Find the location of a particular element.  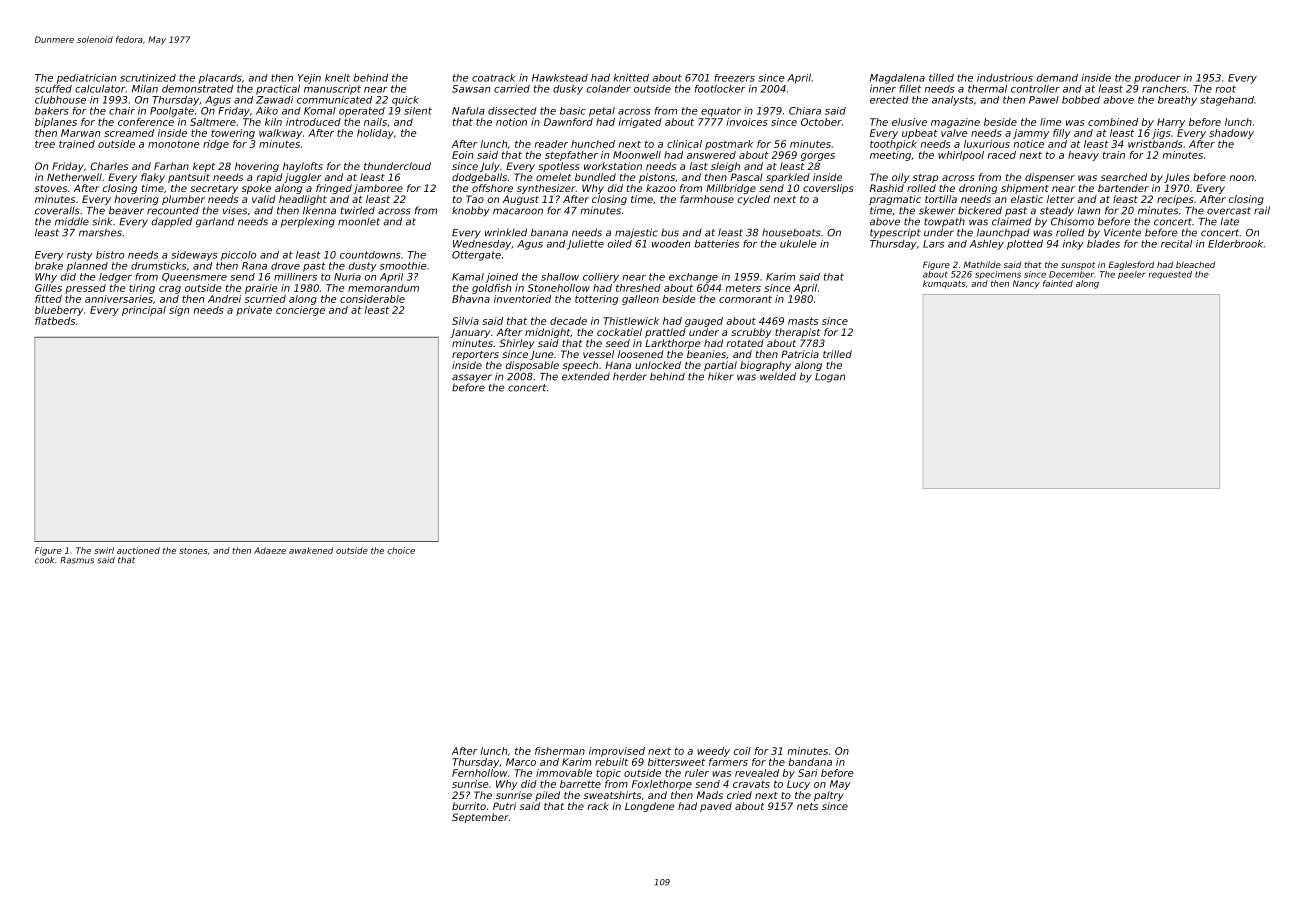

paved is located at coordinates (716, 807).
